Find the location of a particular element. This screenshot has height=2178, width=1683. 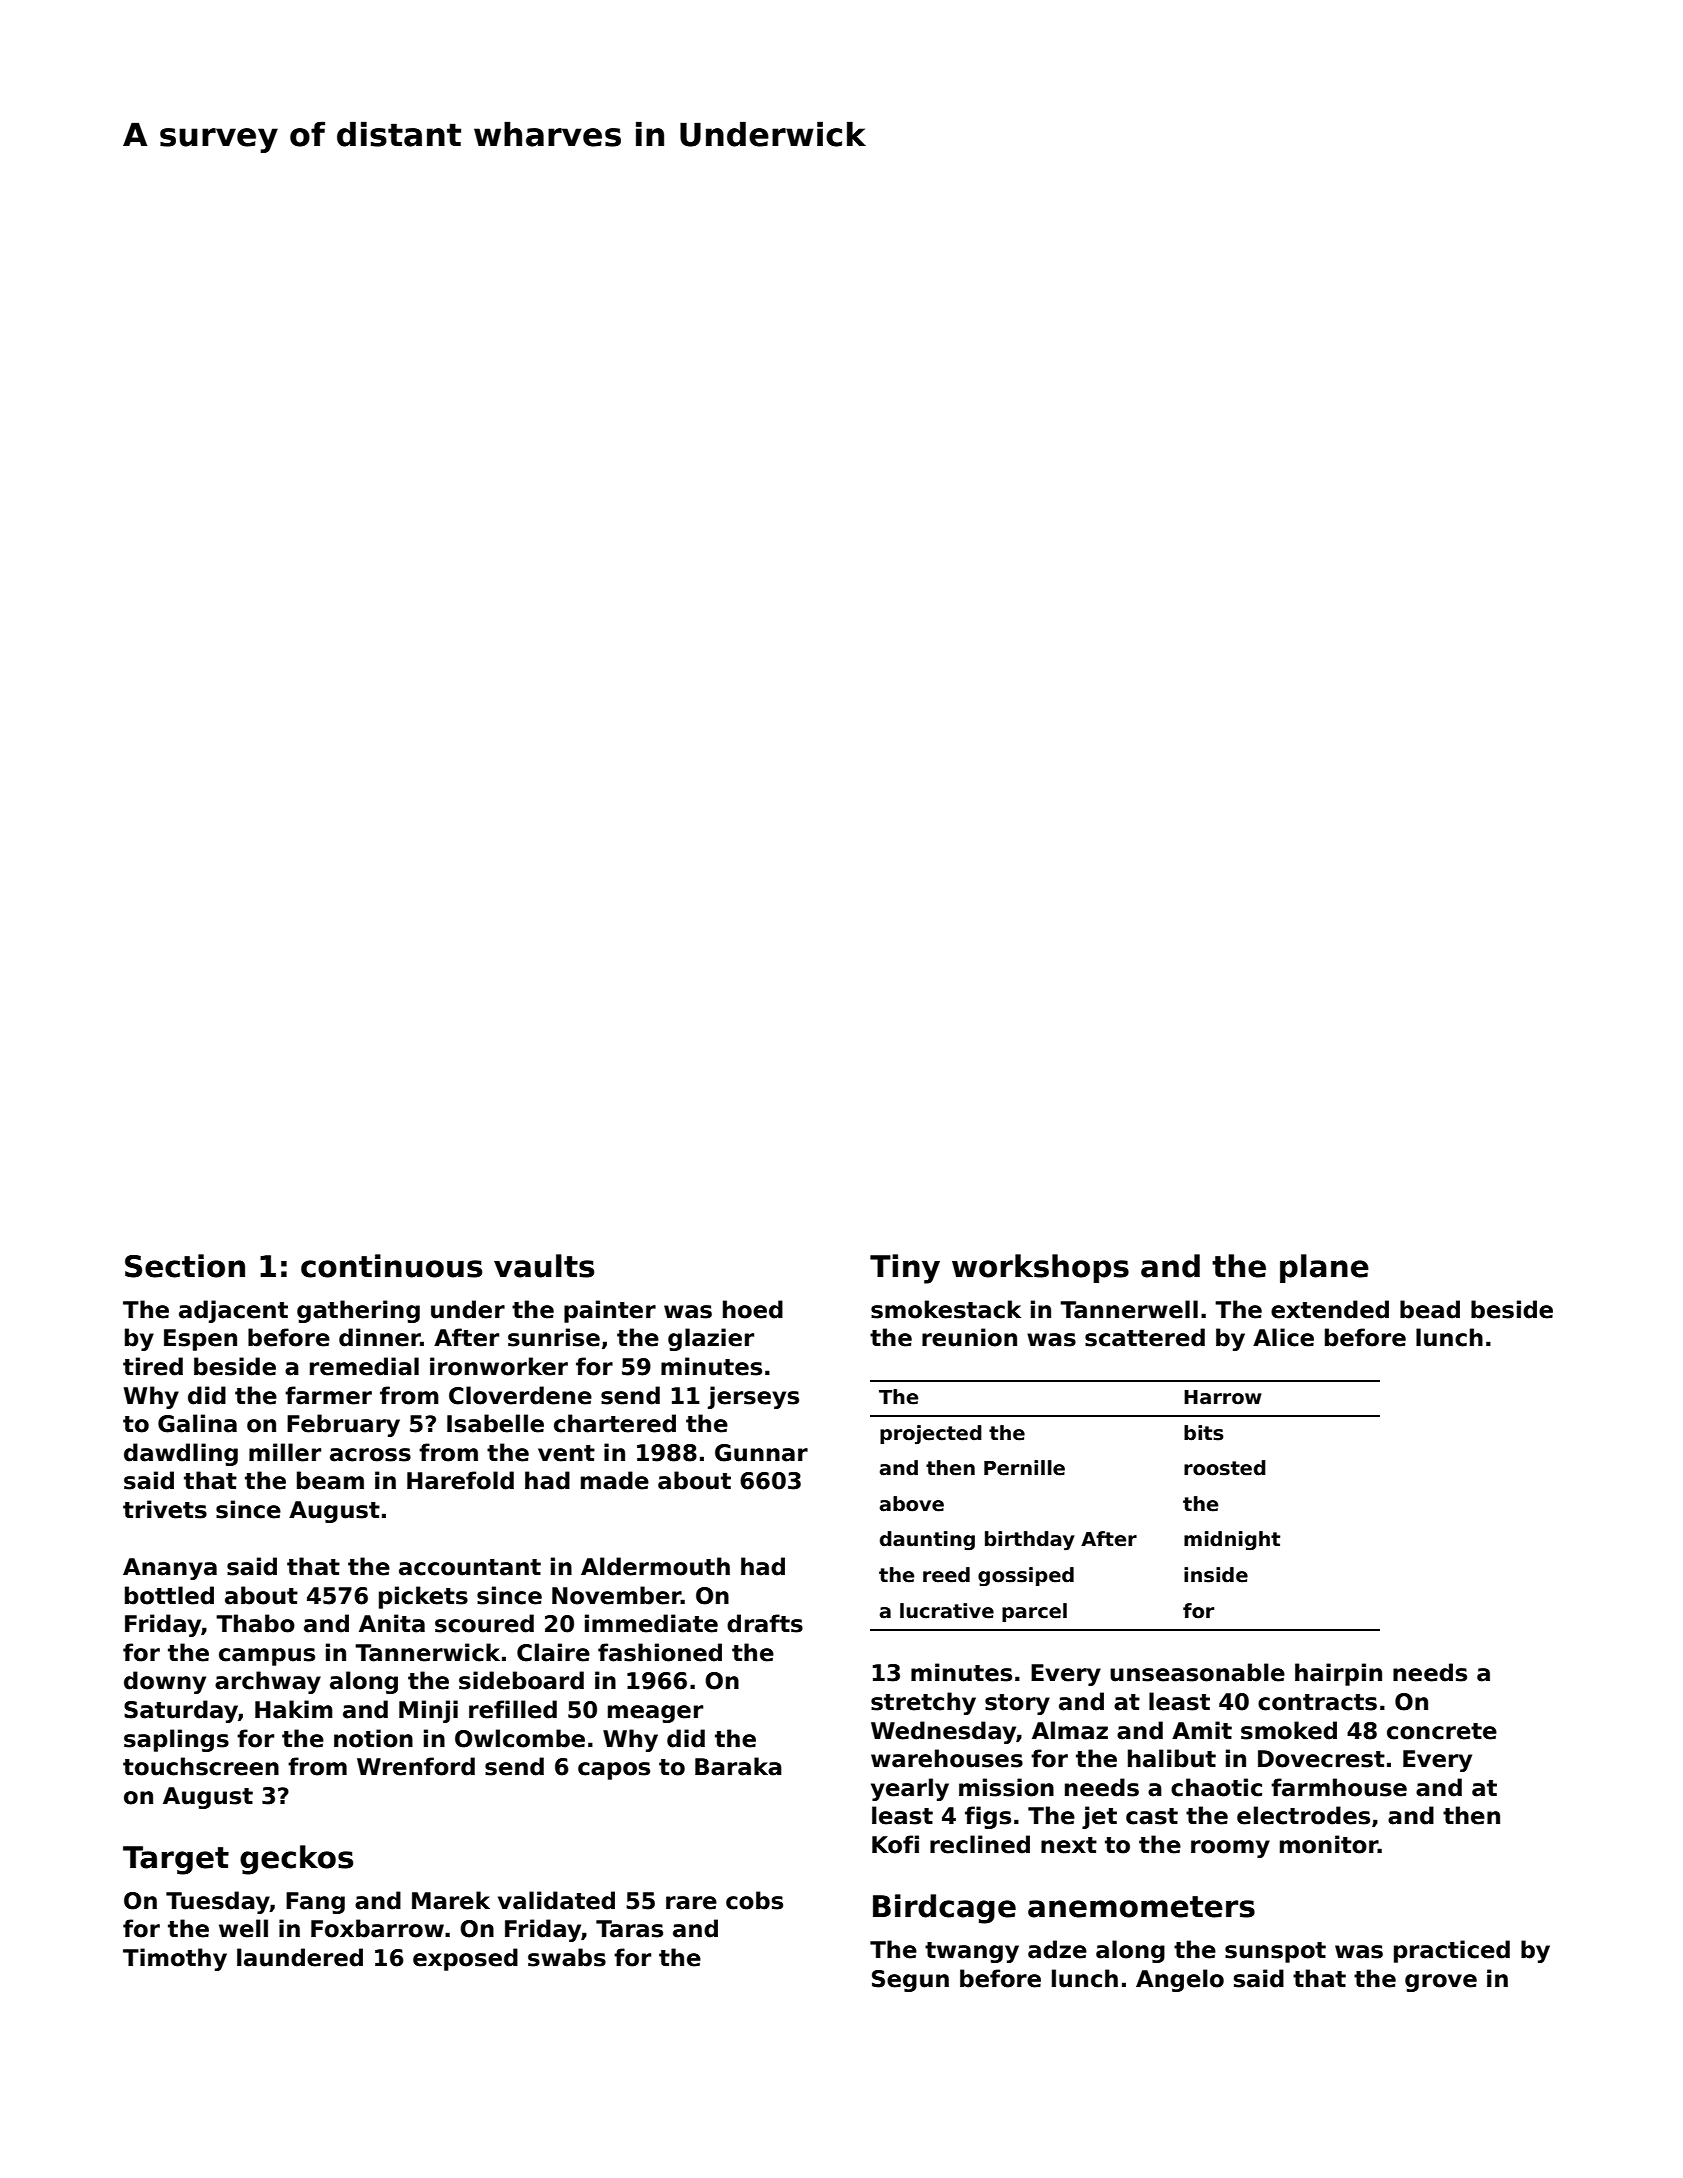

farmer is located at coordinates (328, 1395).
